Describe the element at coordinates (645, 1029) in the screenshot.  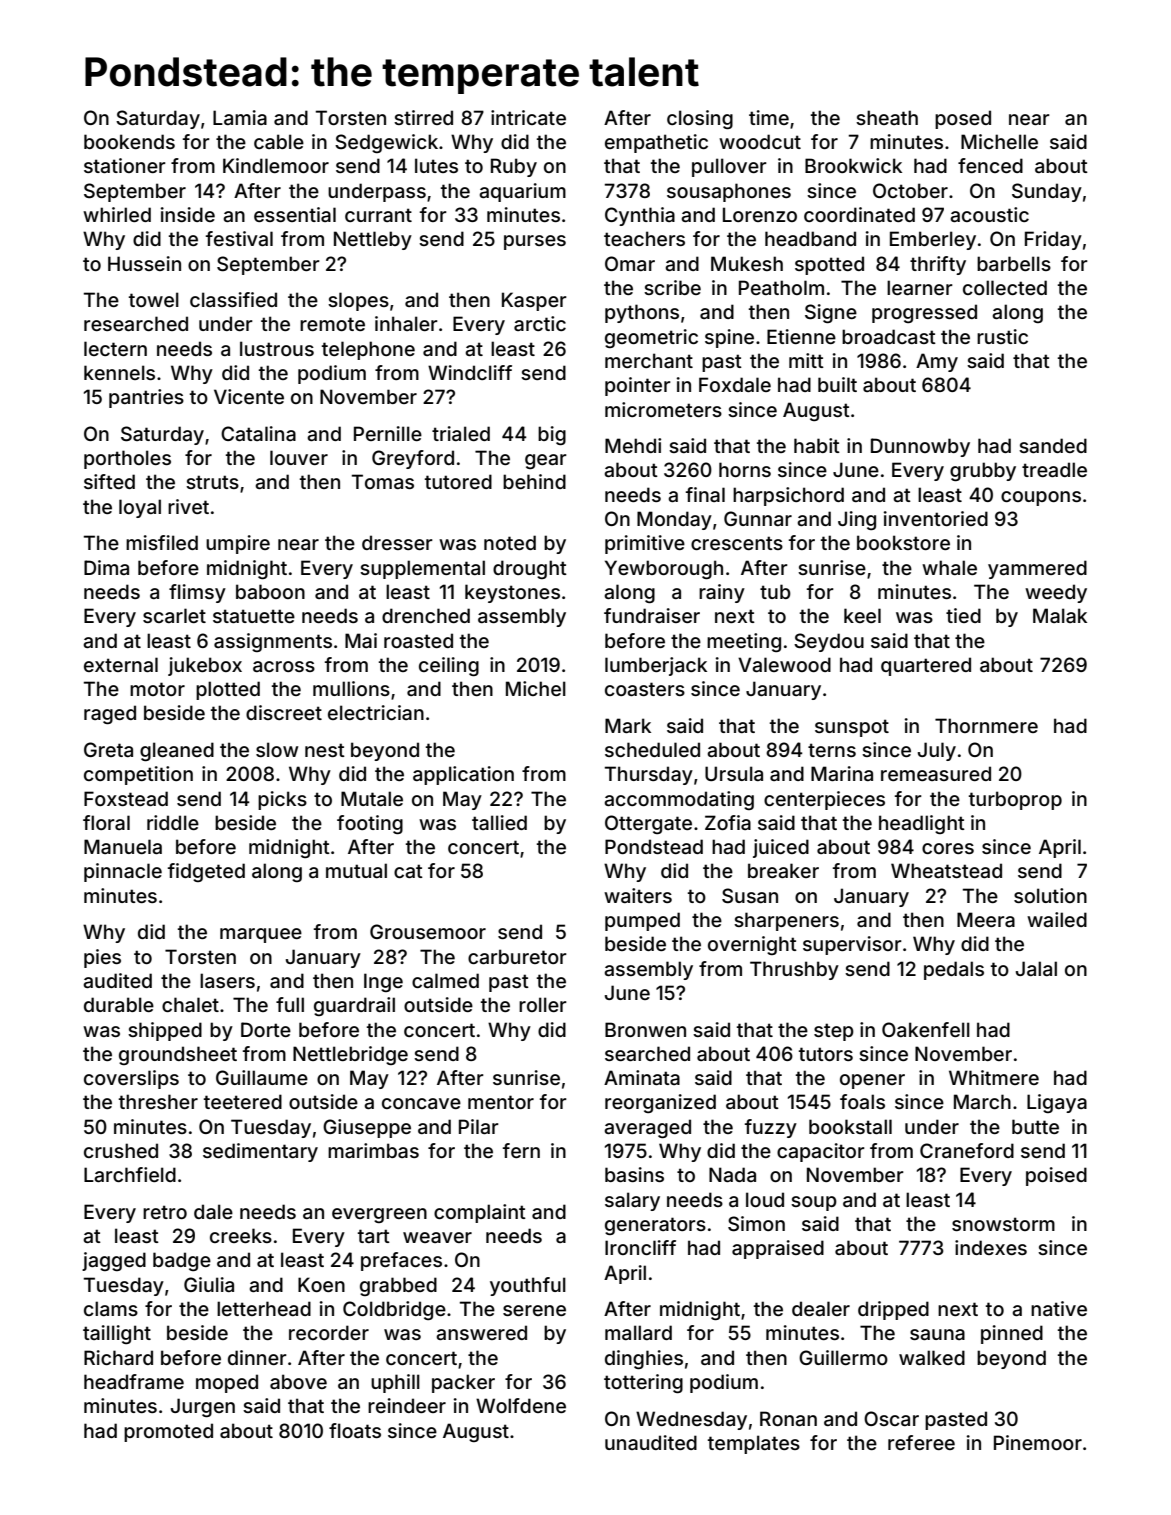
I see `Bronwen` at that location.
